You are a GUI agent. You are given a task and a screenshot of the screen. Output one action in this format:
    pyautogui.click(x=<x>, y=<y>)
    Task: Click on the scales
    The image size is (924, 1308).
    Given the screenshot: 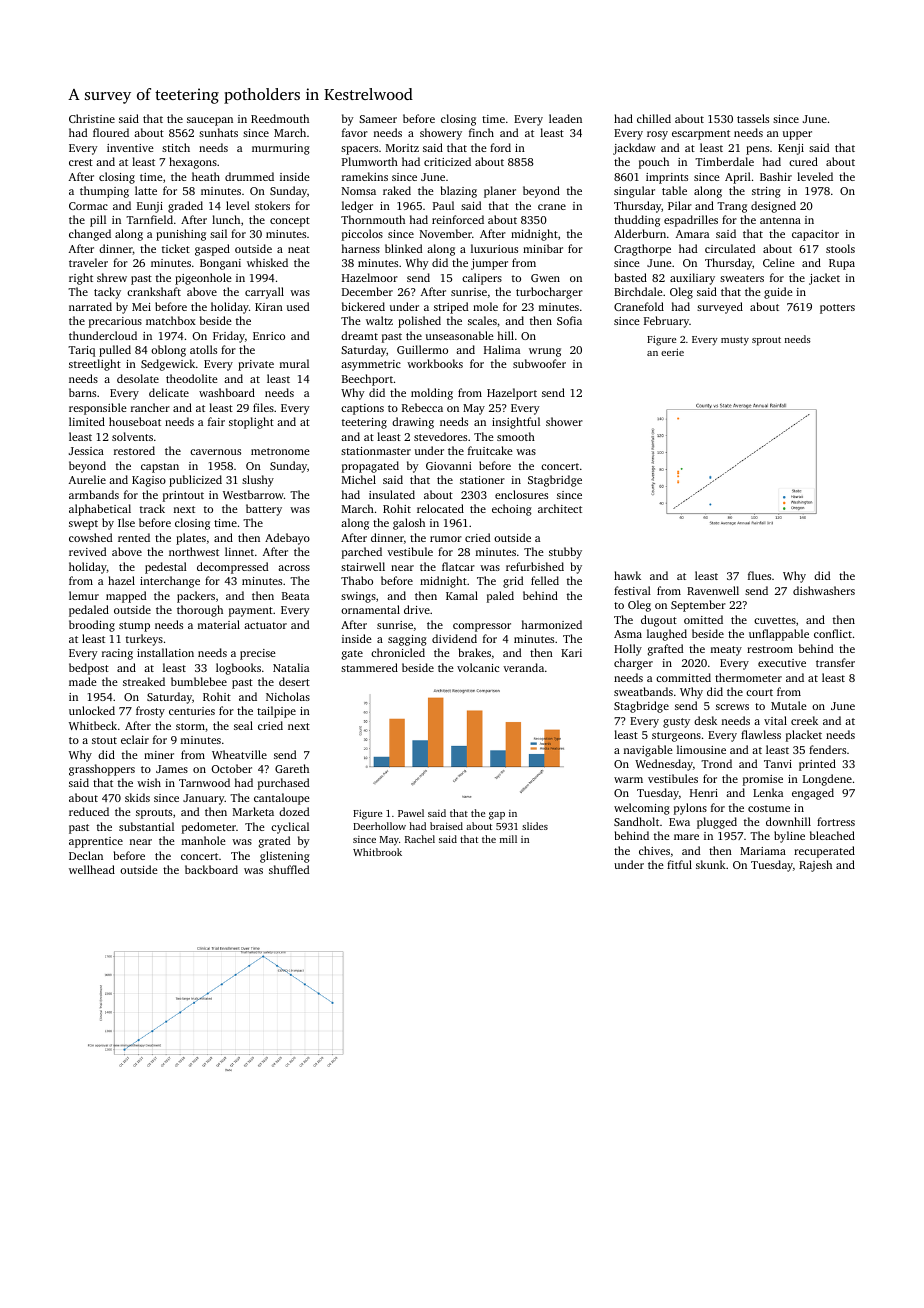 What is the action you would take?
    pyautogui.click(x=482, y=320)
